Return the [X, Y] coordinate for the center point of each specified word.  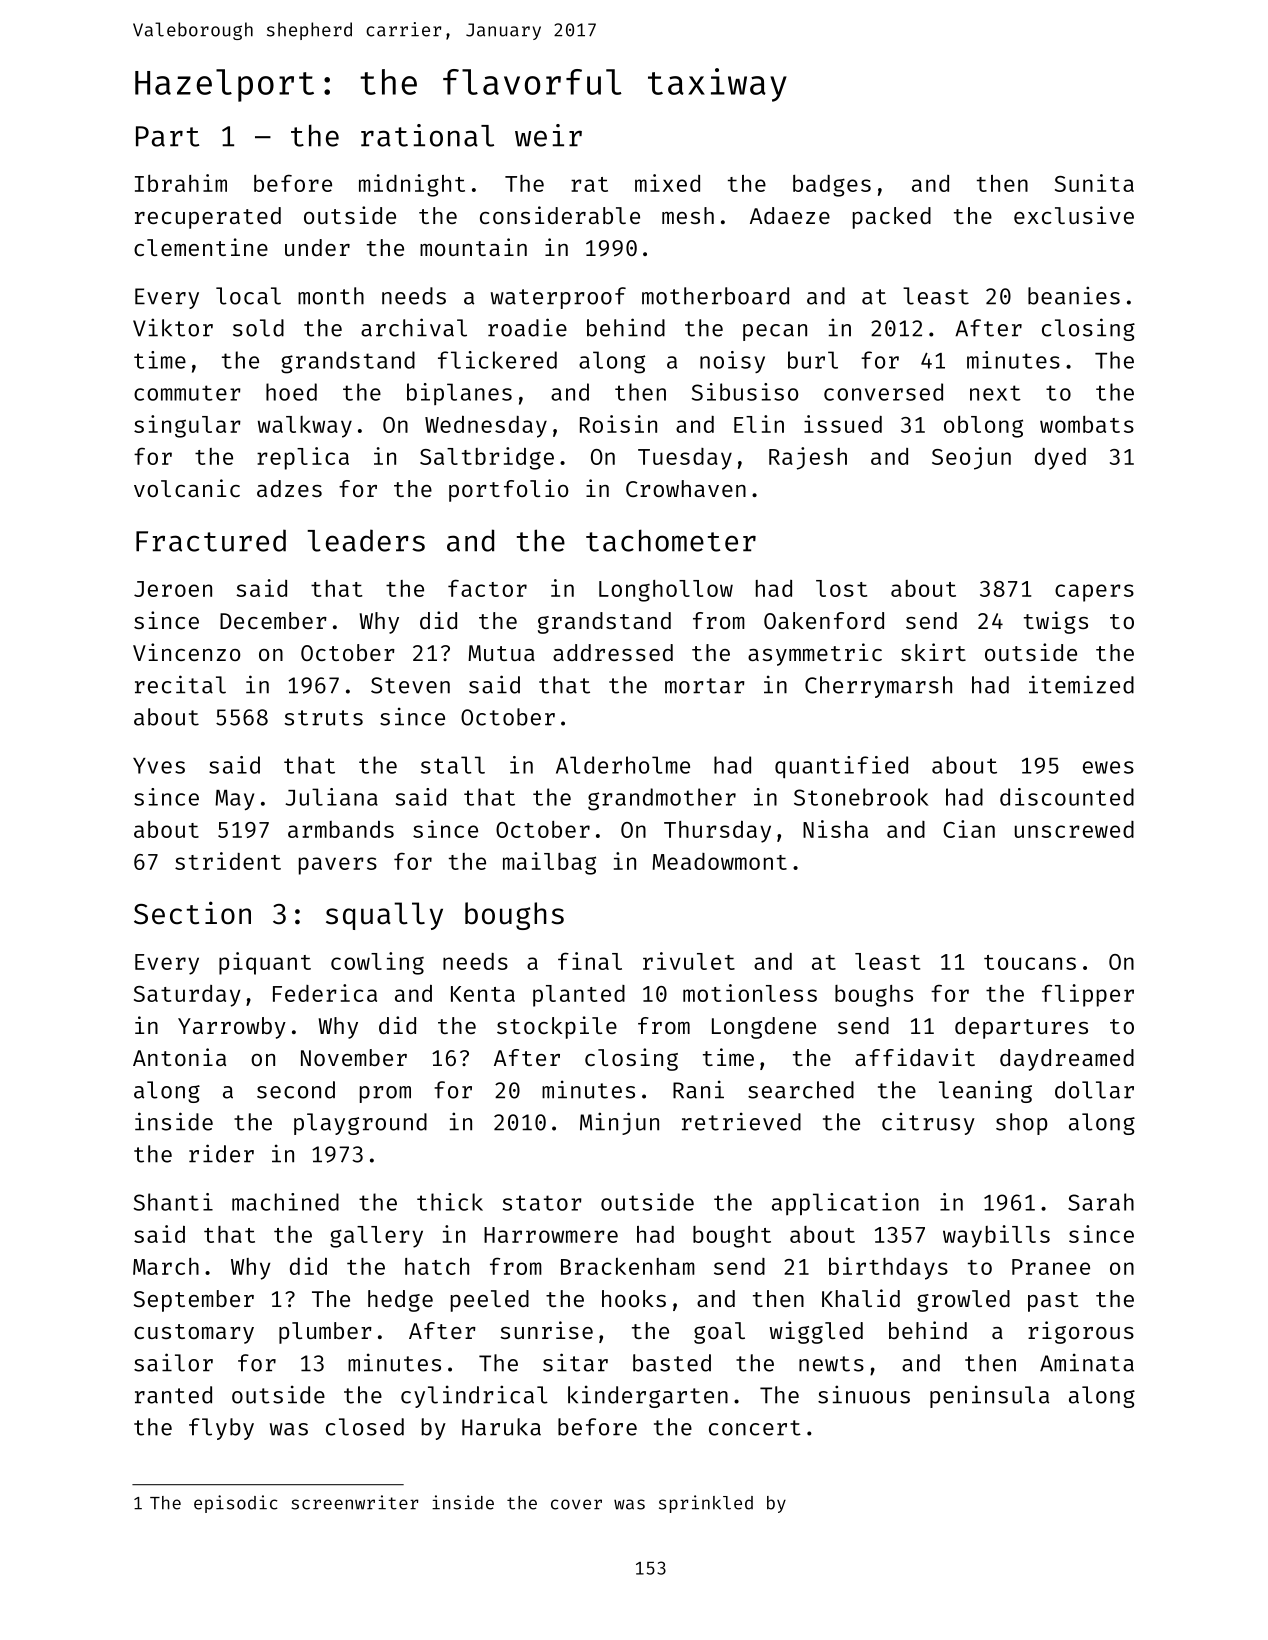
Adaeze [790, 215]
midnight [412, 185]
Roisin [618, 424]
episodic [235, 1504]
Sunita [1094, 183]
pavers [338, 866]
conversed [883, 392]
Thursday [717, 832]
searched [801, 1090]
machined [285, 1202]
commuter [187, 393]
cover [576, 1504]
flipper [1088, 995]
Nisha [835, 829]
